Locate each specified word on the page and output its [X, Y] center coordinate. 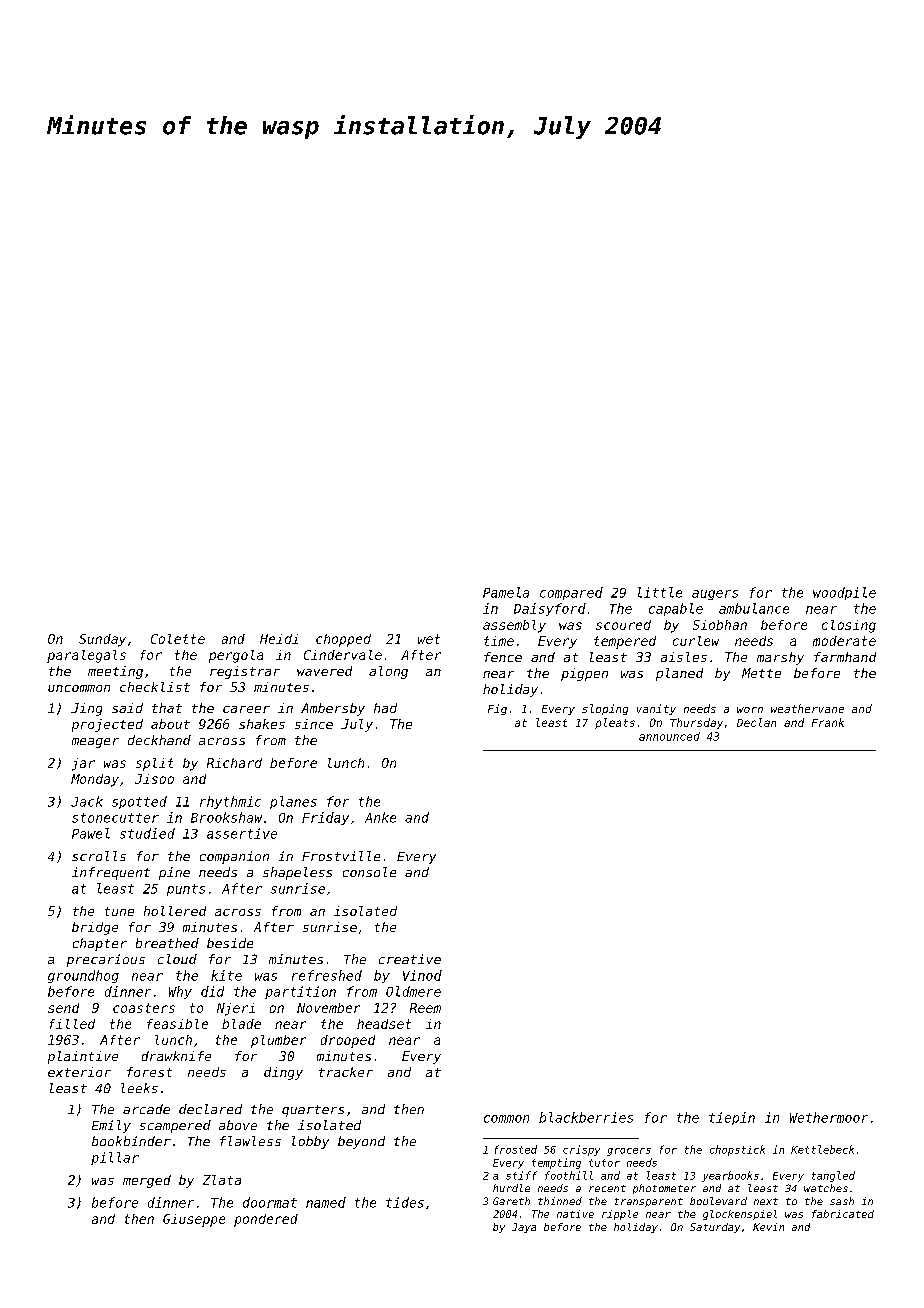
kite [226, 975]
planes [293, 802]
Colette [178, 639]
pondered [266, 1220]
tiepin [732, 1118]
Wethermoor [829, 1117]
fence [503, 657]
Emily [111, 1126]
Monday [95, 780]
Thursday [696, 723]
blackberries [586, 1117]
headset [384, 1024]
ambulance [754, 608]
